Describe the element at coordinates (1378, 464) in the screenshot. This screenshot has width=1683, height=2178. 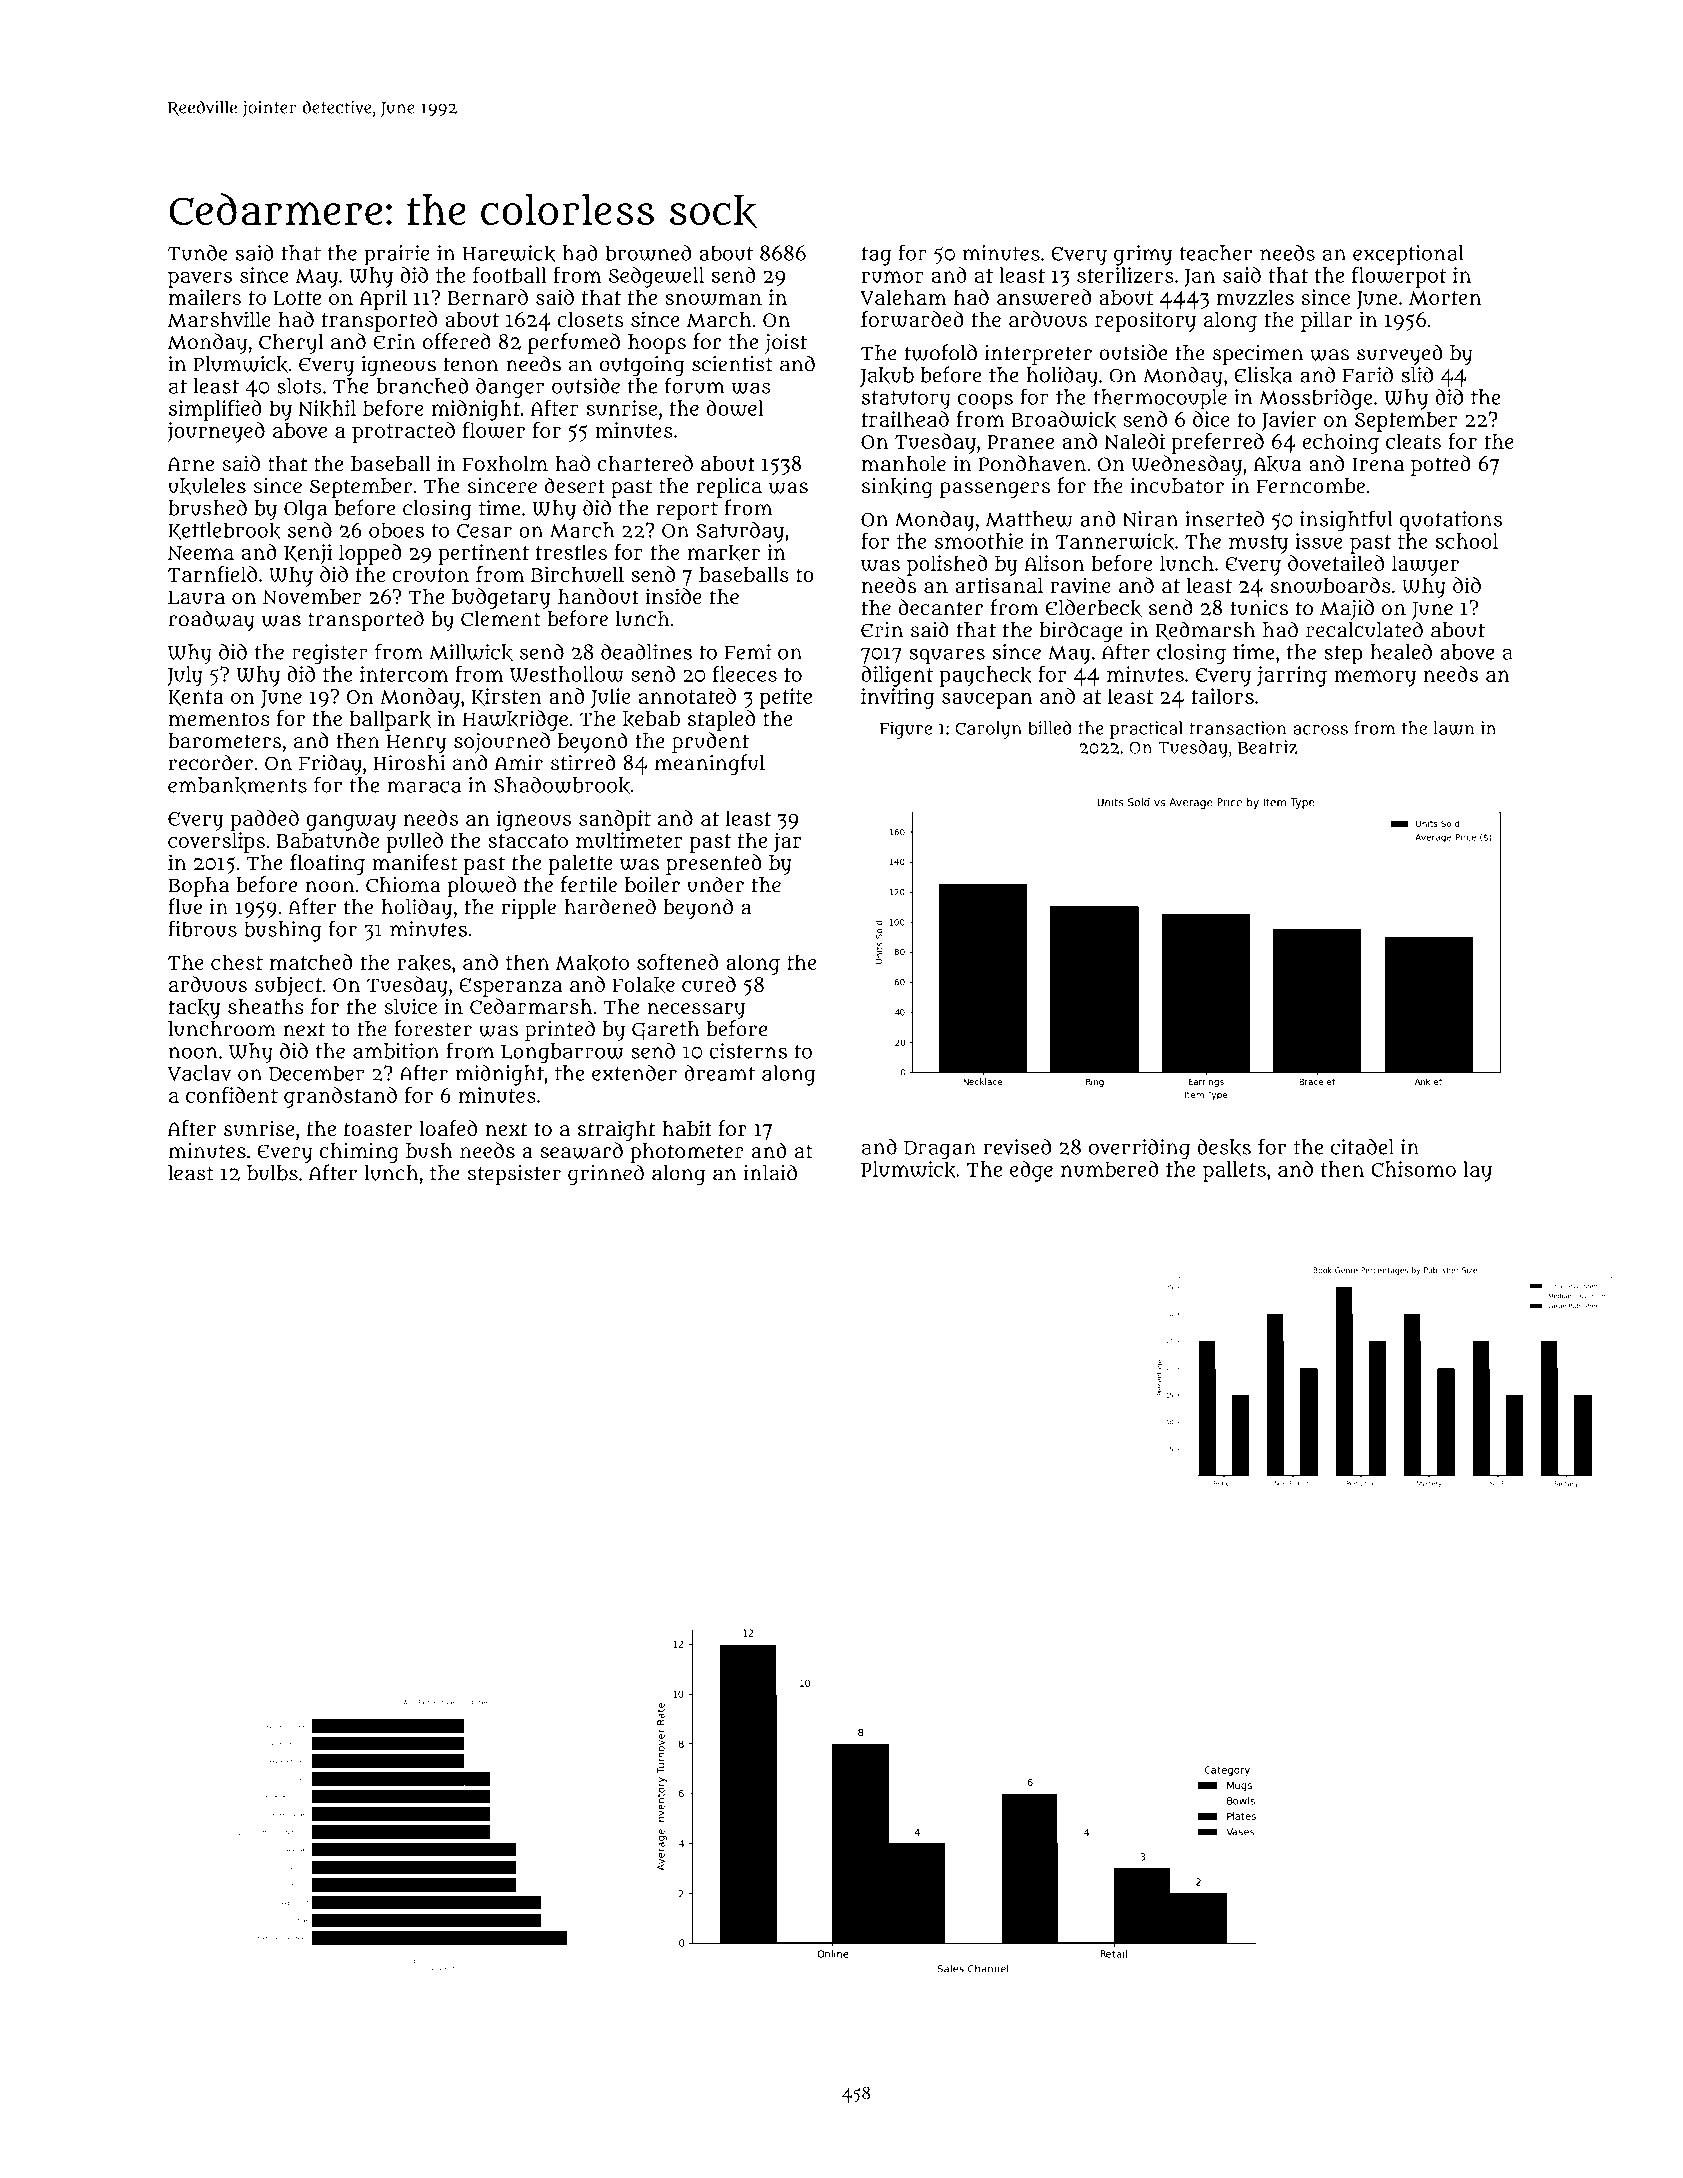
I see `Irena` at that location.
